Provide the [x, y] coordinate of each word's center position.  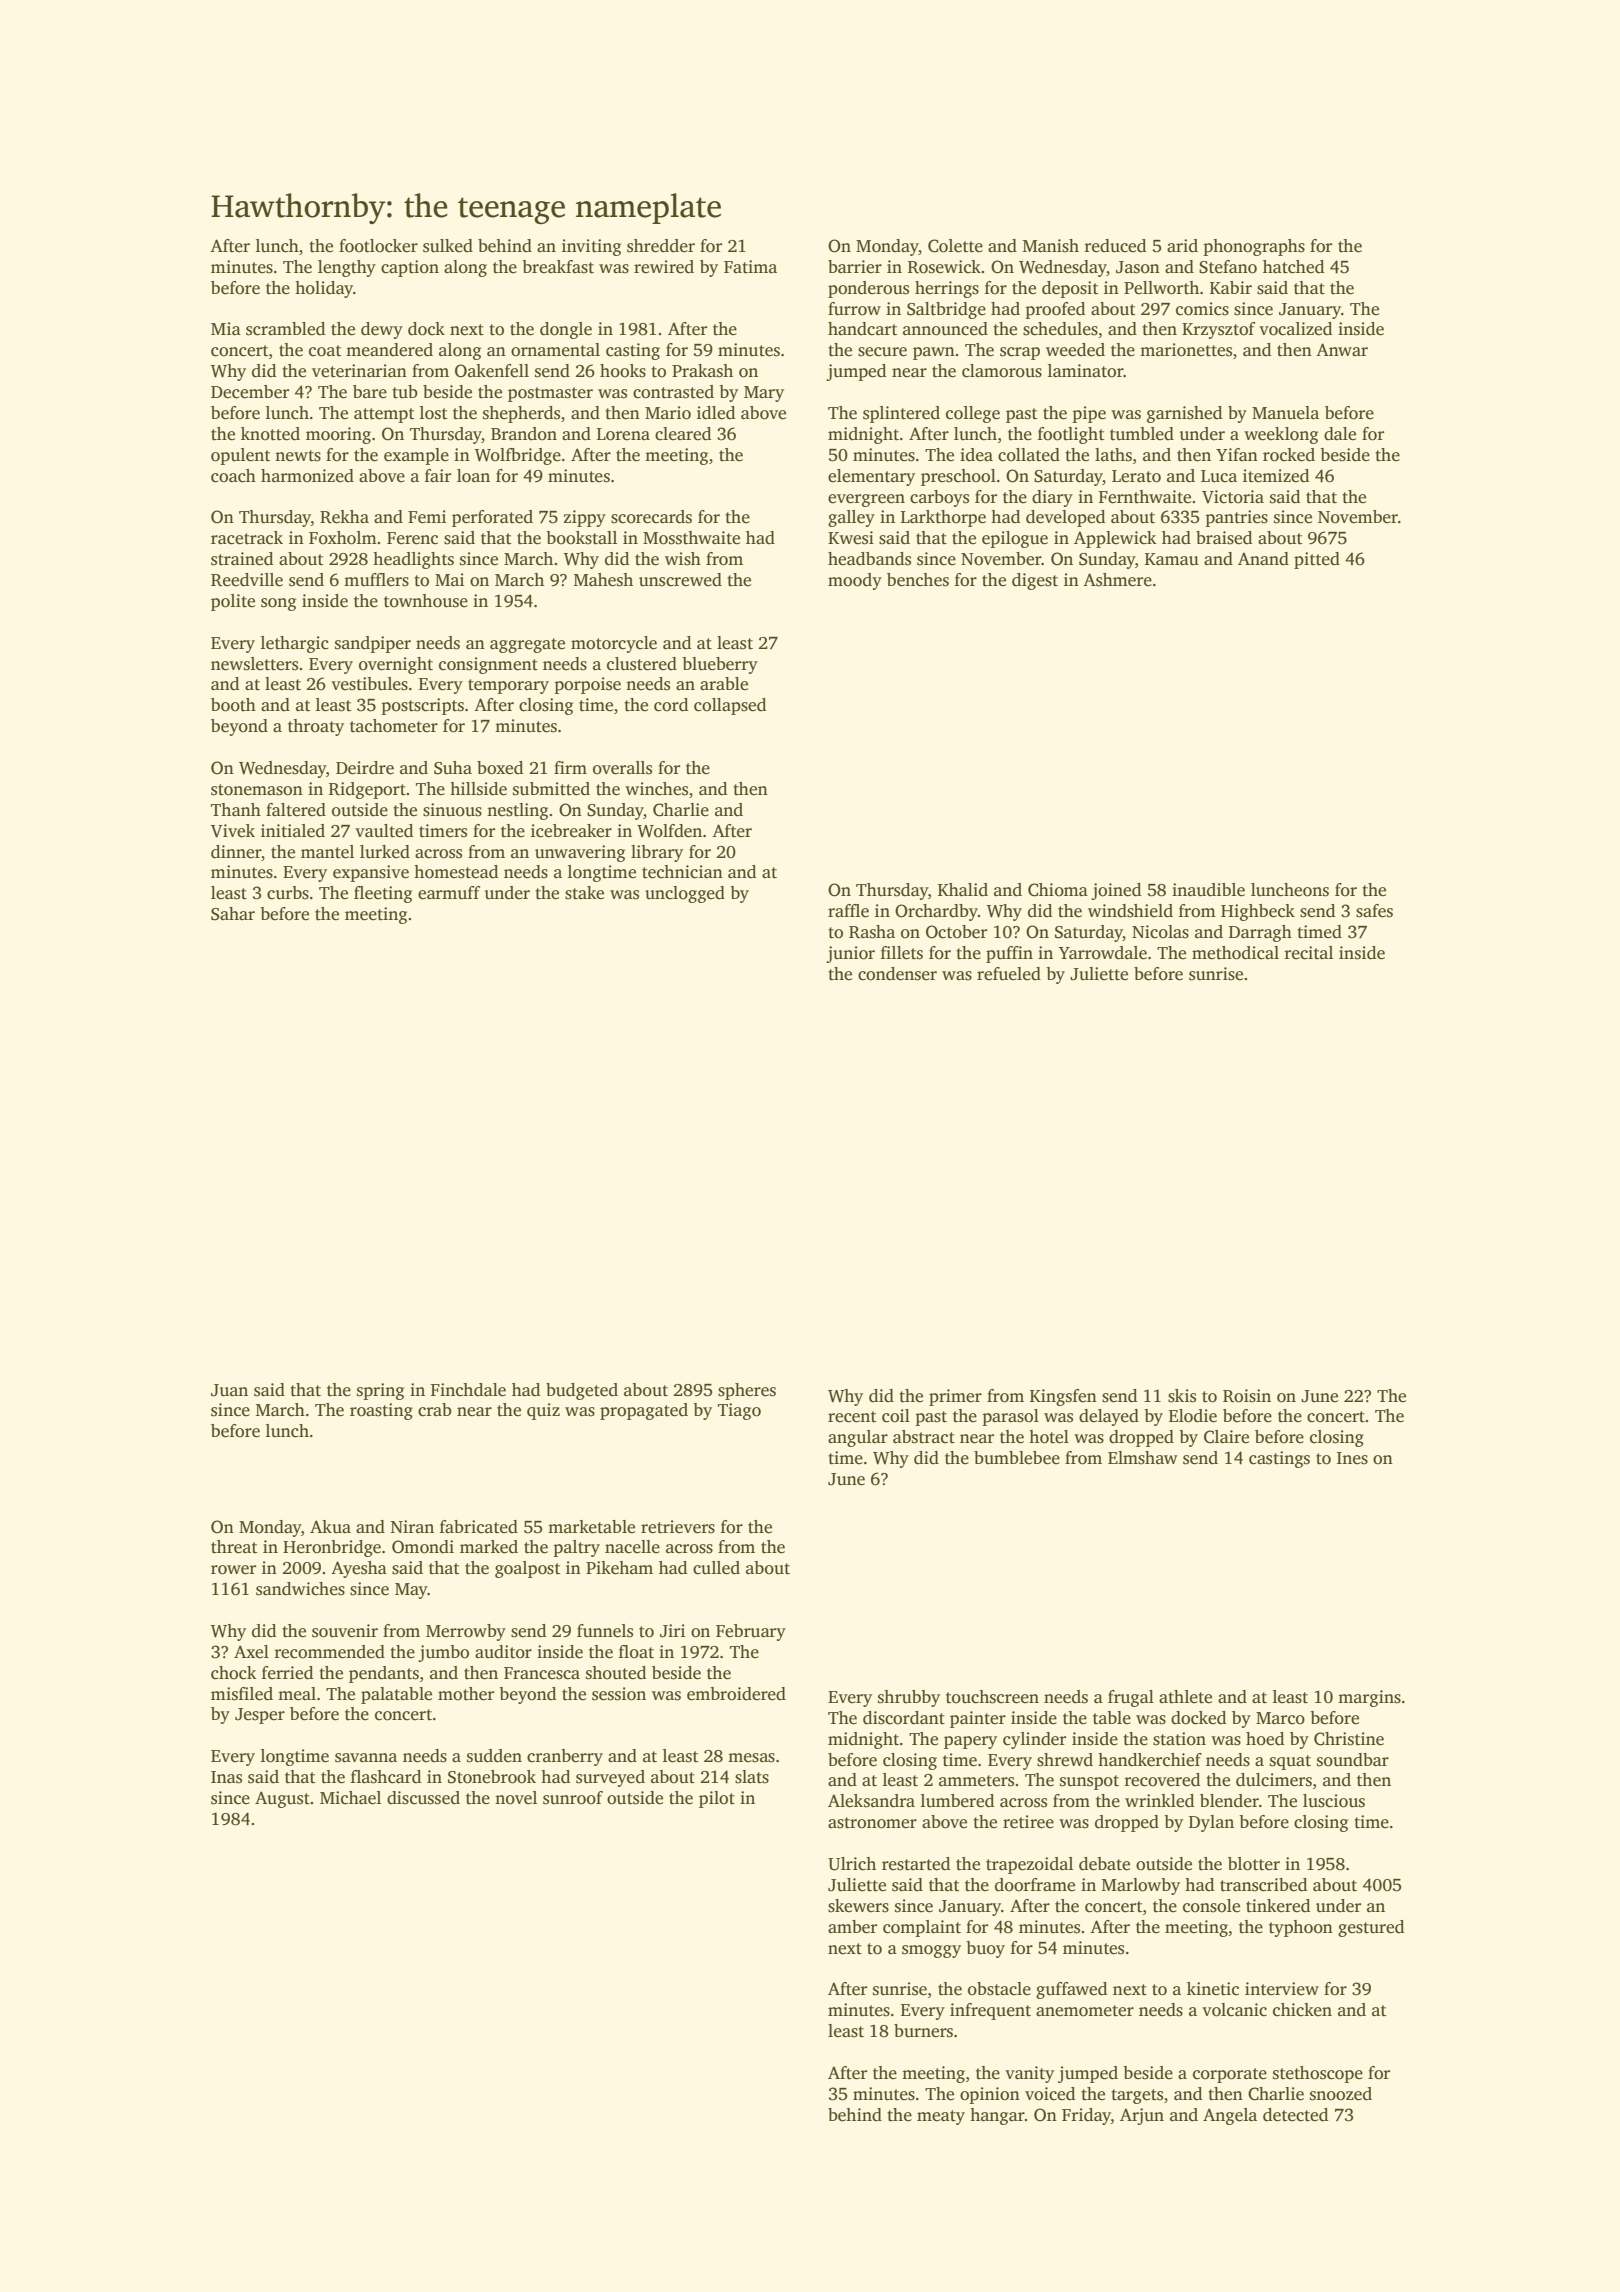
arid [1182, 246]
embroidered [736, 1694]
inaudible [1208, 890]
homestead [456, 872]
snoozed [1341, 2094]
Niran [412, 1526]
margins [1369, 1698]
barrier [855, 267]
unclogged [685, 894]
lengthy [347, 268]
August [282, 1799]
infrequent [990, 2011]
